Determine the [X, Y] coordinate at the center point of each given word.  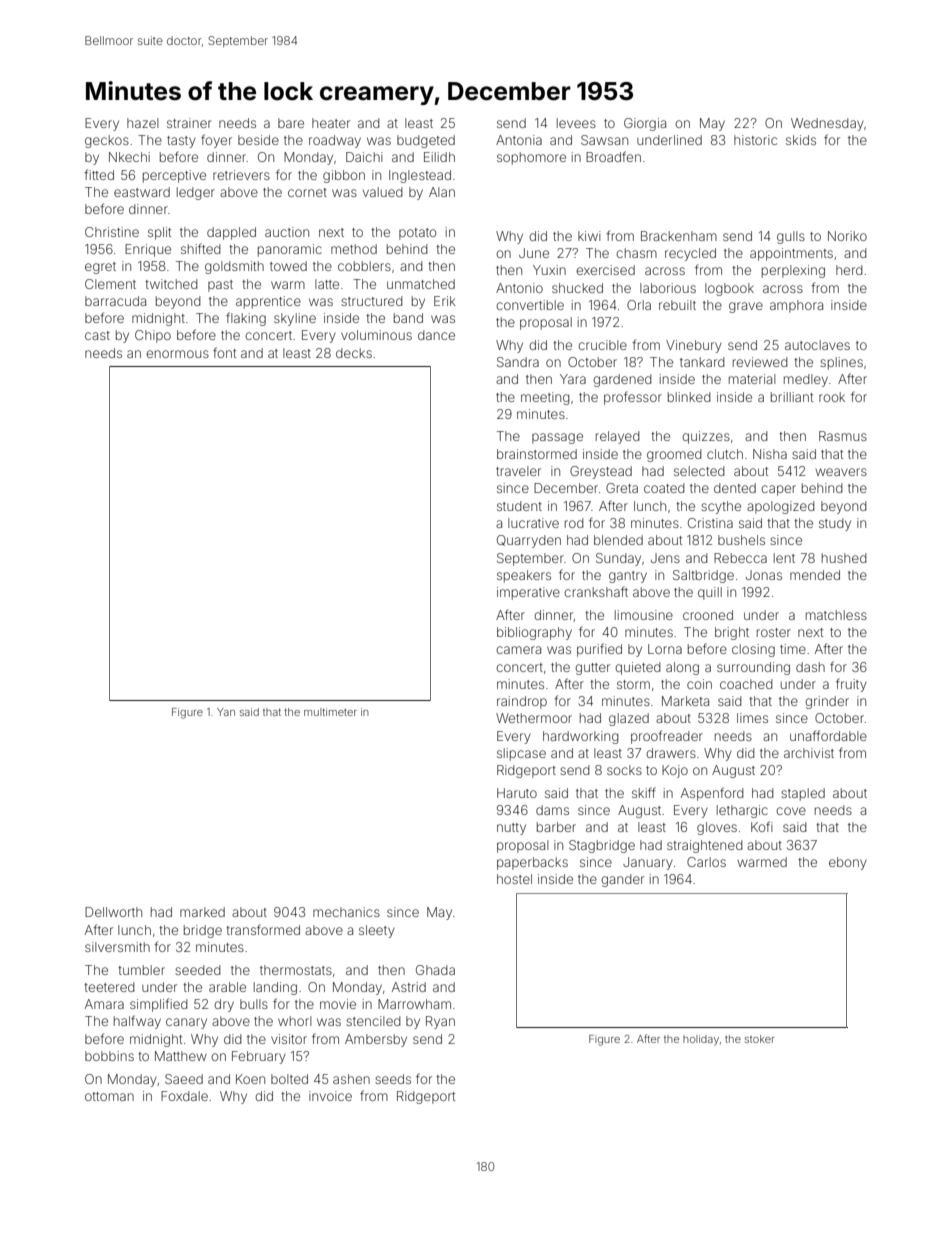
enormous [177, 354]
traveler [518, 471]
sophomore [531, 158]
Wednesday [827, 124]
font [224, 352]
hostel [514, 879]
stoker [759, 1039]
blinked [689, 397]
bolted [289, 1079]
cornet [307, 192]
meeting [545, 398]
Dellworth [113, 912]
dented [735, 488]
